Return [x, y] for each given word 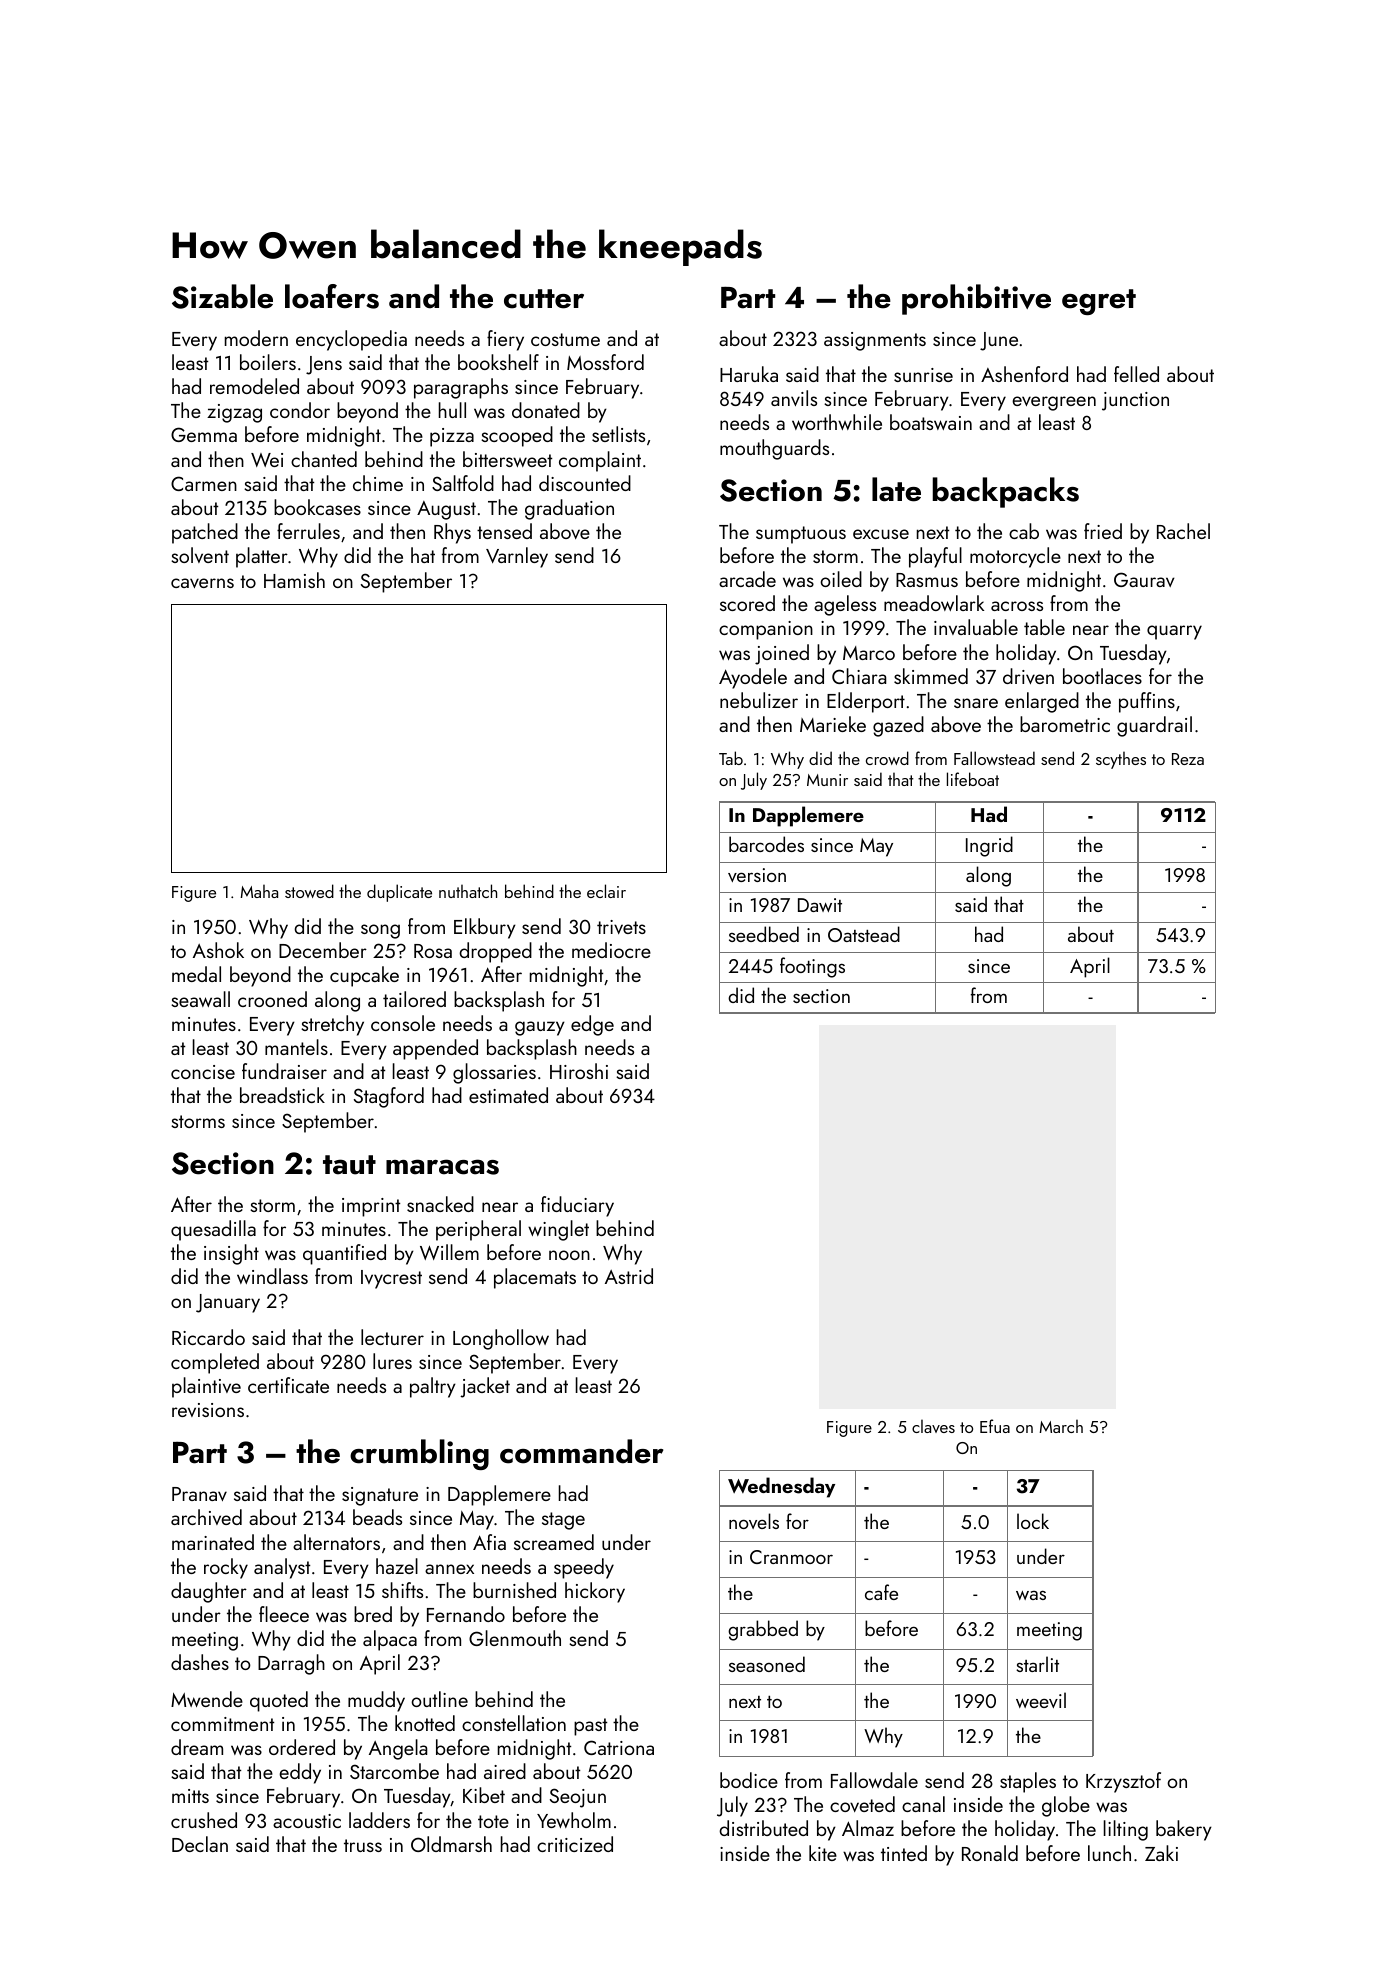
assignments [875, 341]
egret [1099, 302]
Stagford [389, 1097]
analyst [282, 1568]
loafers [332, 296]
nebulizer [759, 700]
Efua [995, 1426]
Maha [259, 891]
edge [592, 1025]
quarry [1174, 632]
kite [823, 1853]
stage [563, 1521]
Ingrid [989, 846]
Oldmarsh [451, 1844]
